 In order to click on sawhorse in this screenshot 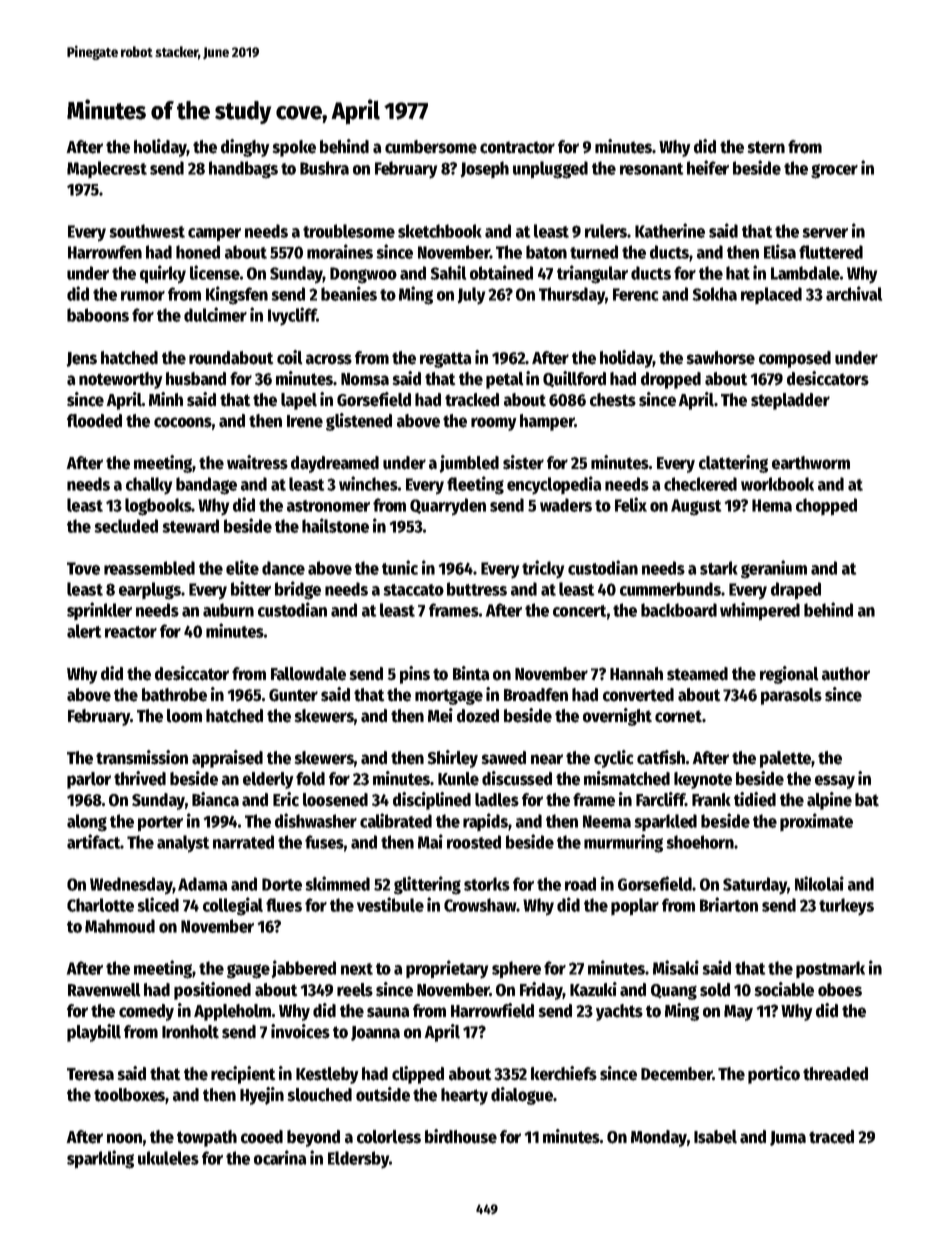, I will do `click(720, 358)`.
